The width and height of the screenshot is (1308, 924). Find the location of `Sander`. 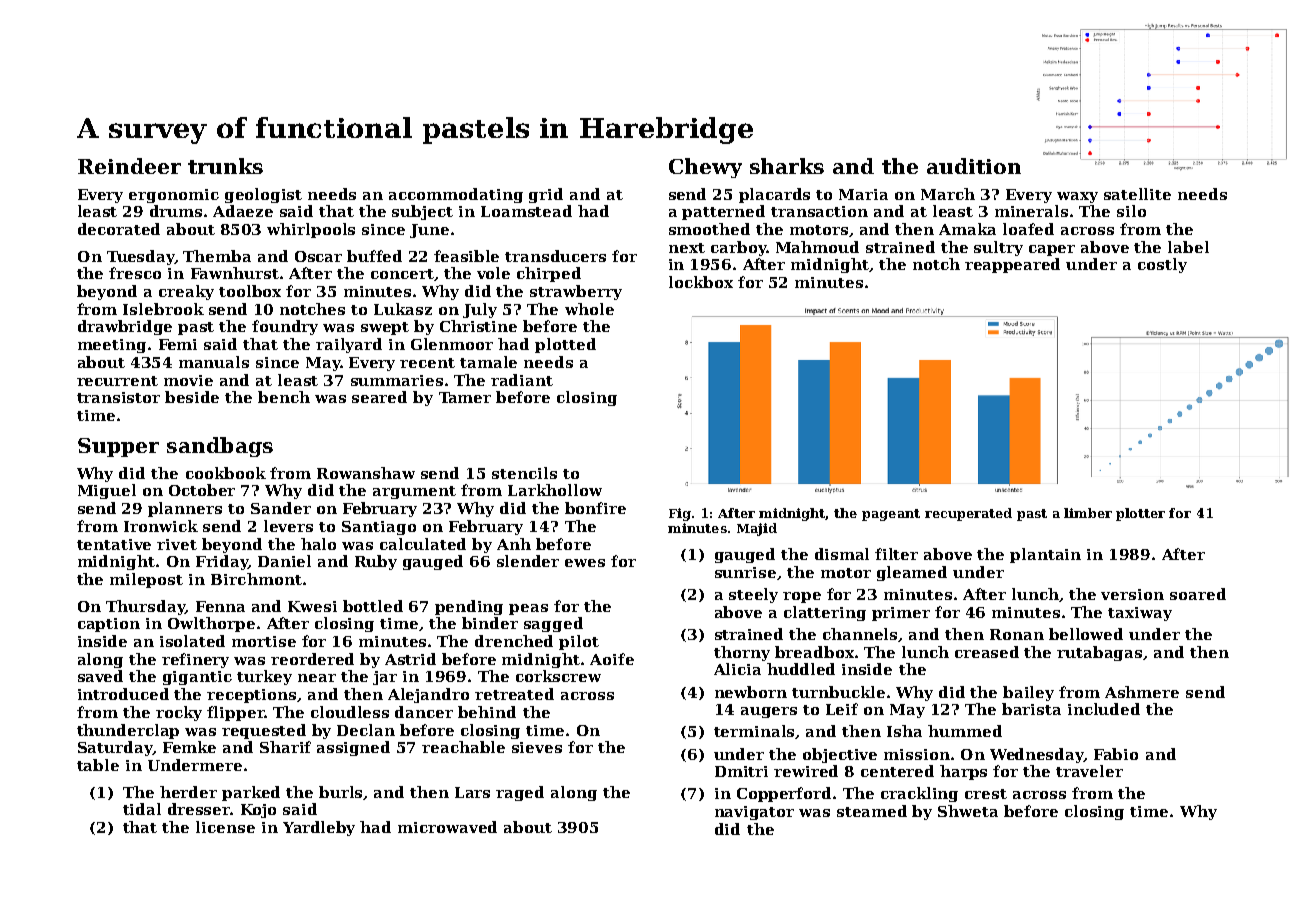

Sander is located at coordinates (281, 508).
